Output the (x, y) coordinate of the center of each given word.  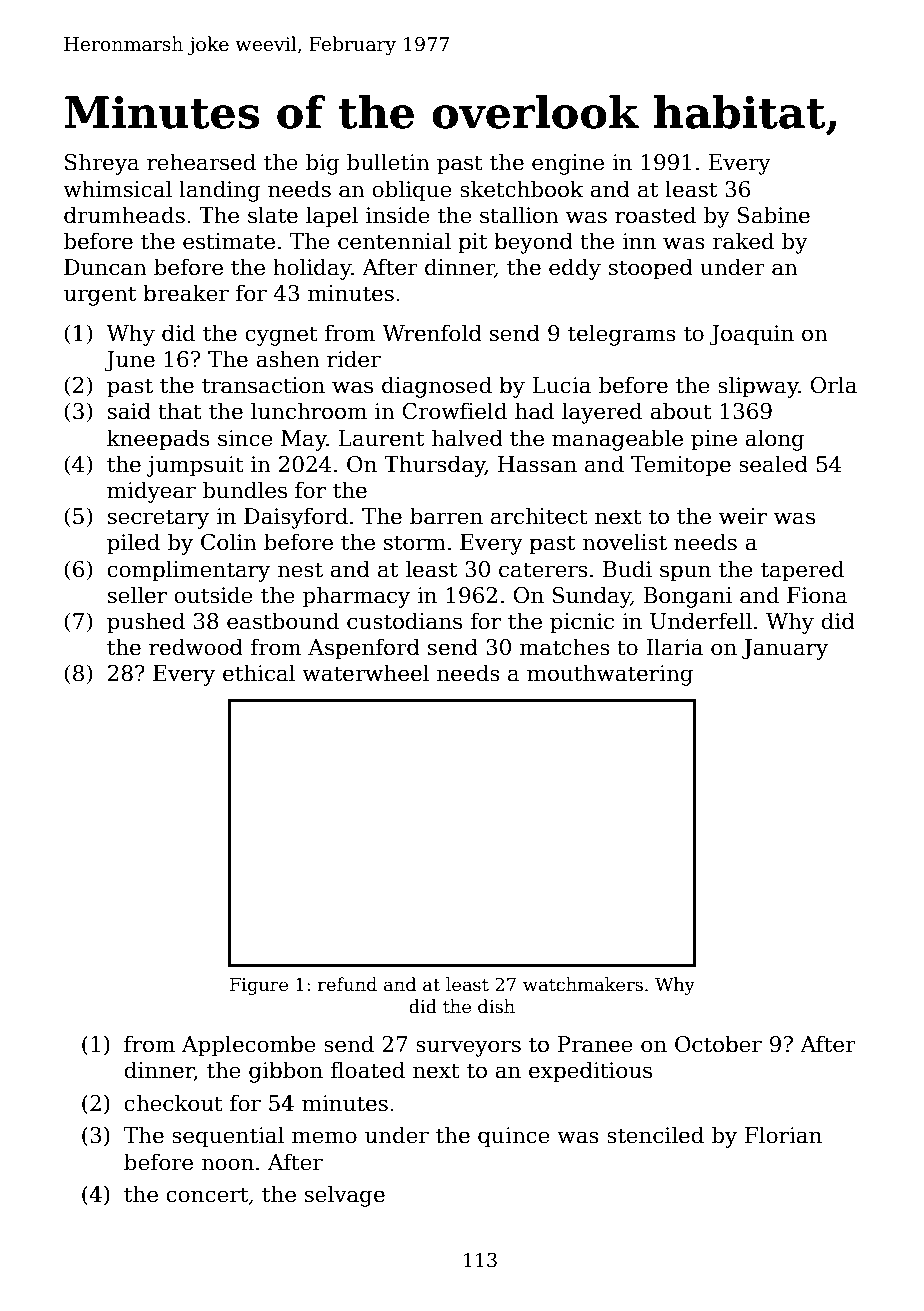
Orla (834, 385)
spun (685, 573)
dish (496, 1006)
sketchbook (521, 189)
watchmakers (583, 984)
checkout (173, 1103)
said (129, 411)
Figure (259, 986)
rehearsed (201, 162)
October (718, 1044)
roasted (655, 215)
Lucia (562, 385)
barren (446, 516)
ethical (259, 673)
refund (347, 984)
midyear (151, 492)
